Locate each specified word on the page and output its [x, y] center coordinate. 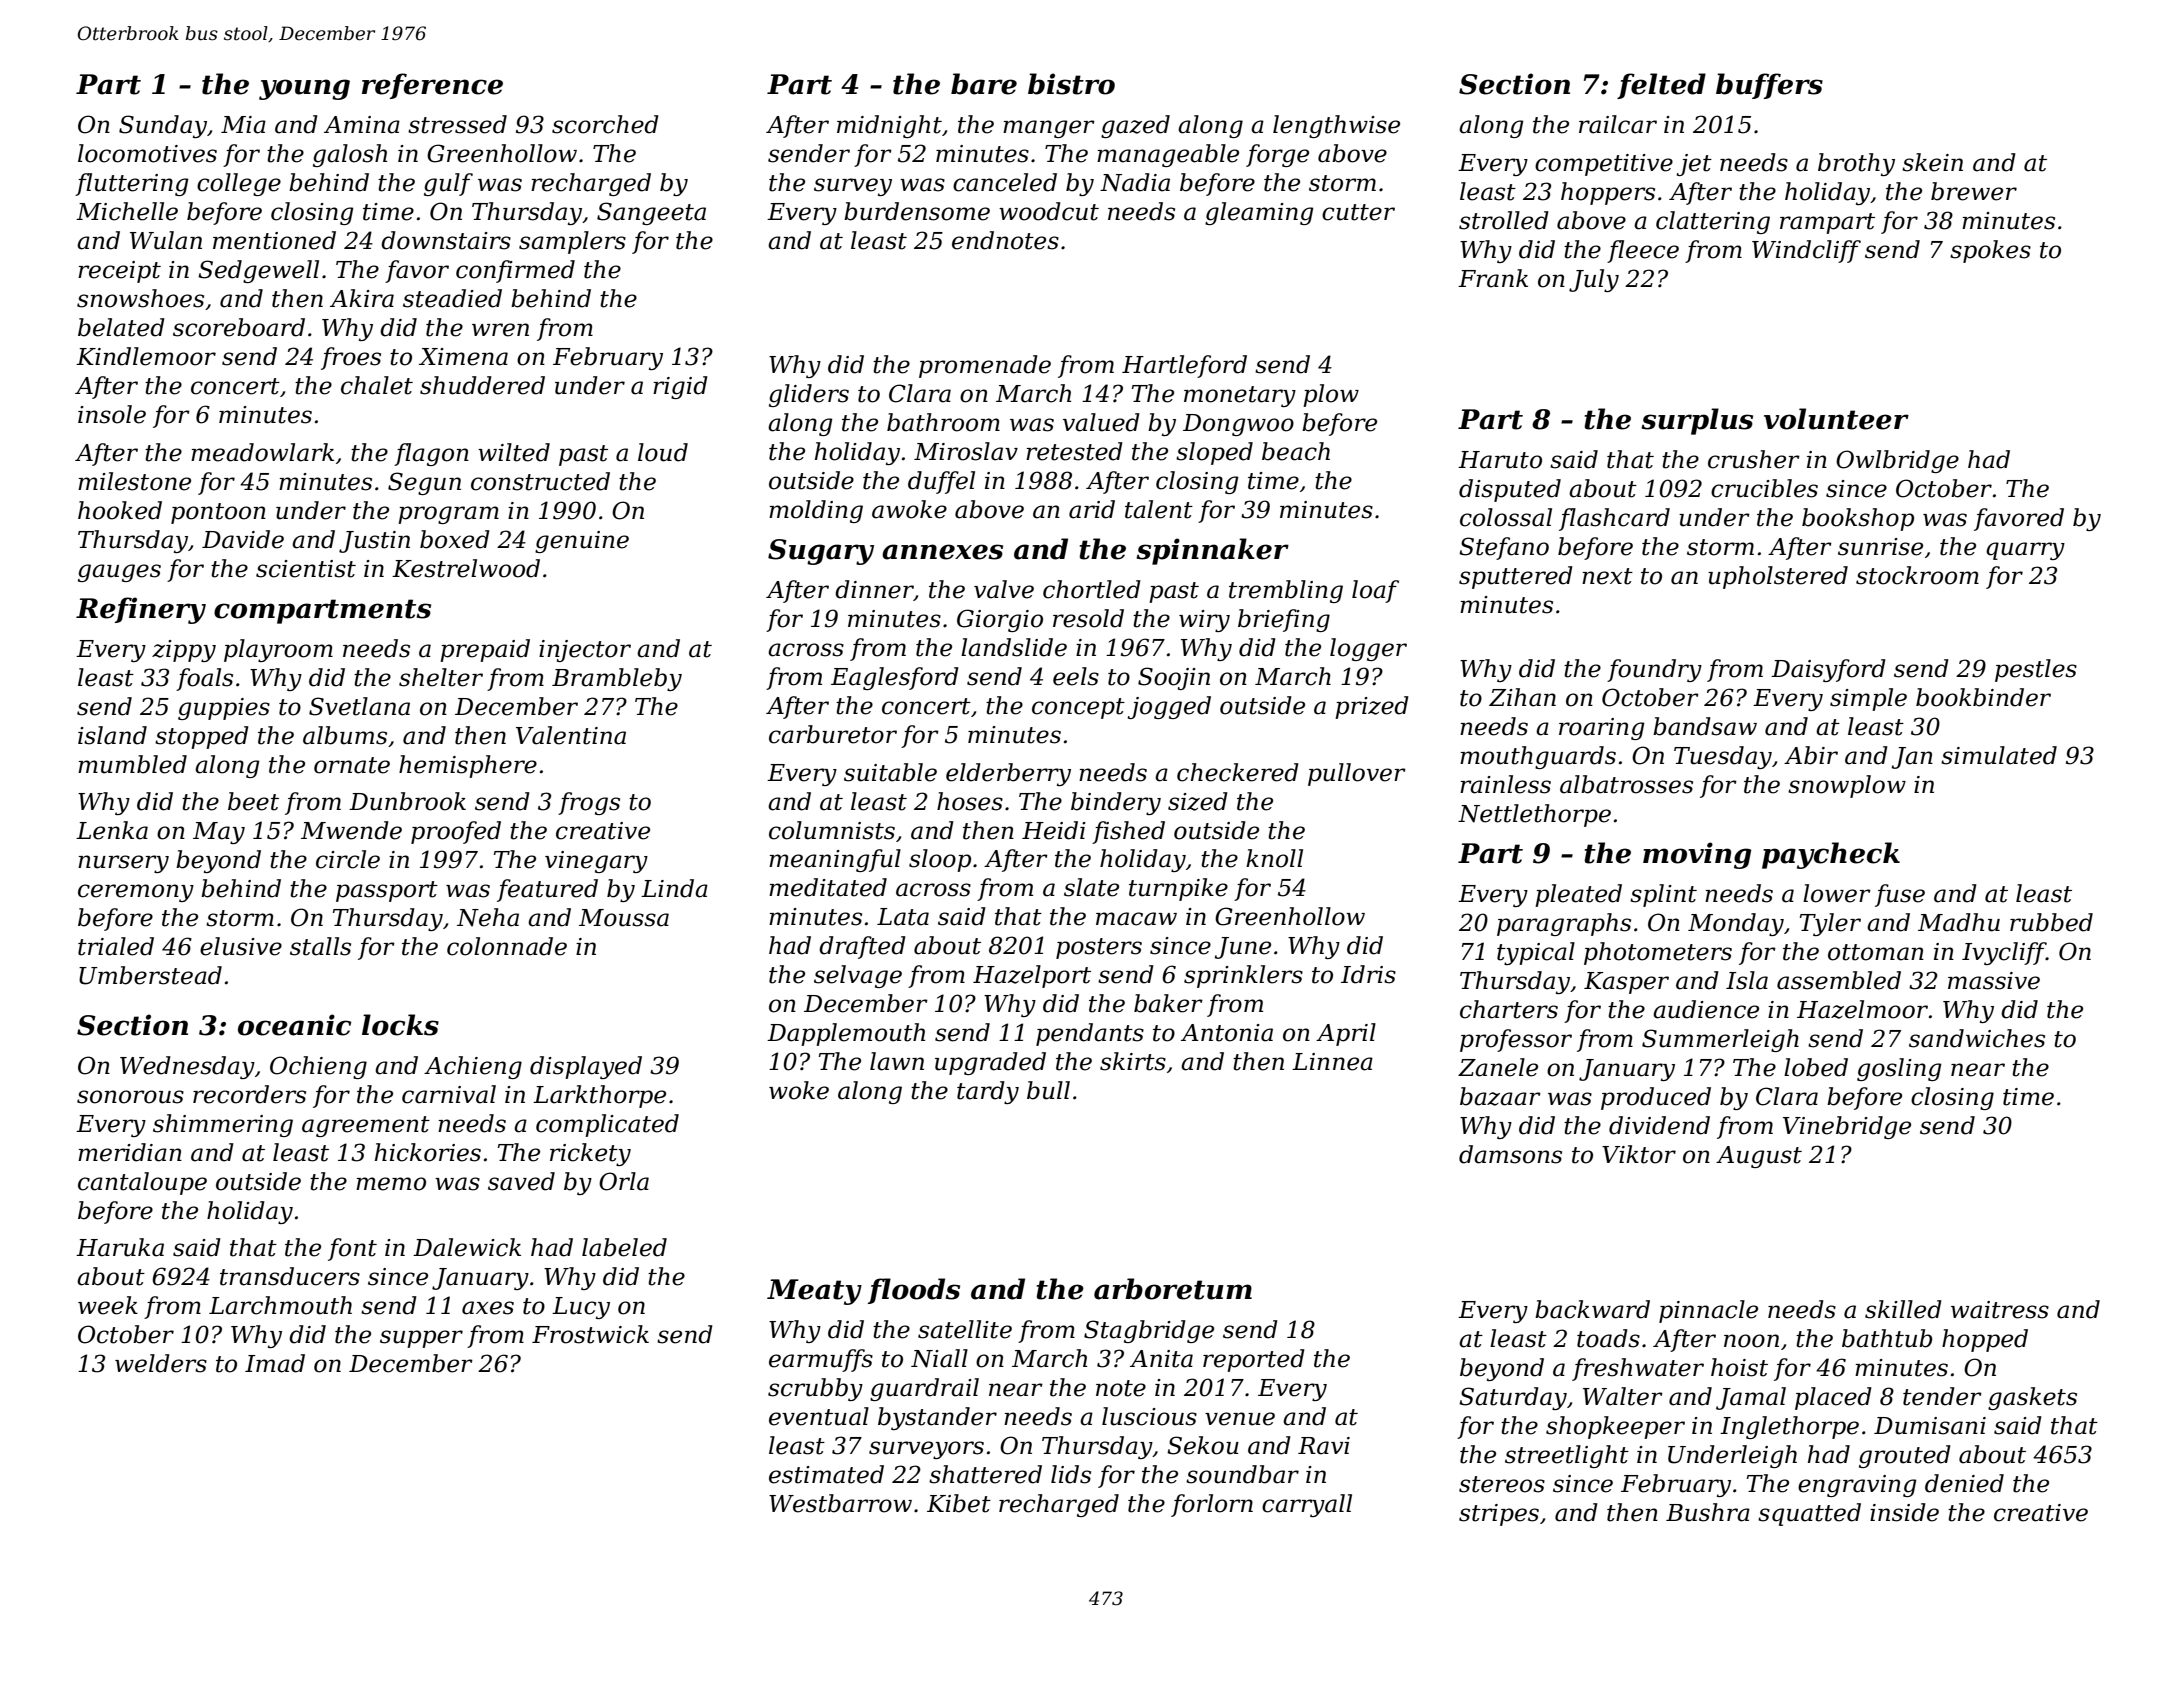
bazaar [1500, 1096]
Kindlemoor [146, 356]
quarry [2025, 551]
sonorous [130, 1097]
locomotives [147, 153]
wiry [1204, 621]
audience [1706, 1009]
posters [1099, 948]
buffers [1769, 86]
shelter [441, 677]
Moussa [624, 918]
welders [161, 1363]
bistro [1071, 84]
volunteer [1836, 419]
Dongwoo [1238, 425]
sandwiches [1977, 1038]
